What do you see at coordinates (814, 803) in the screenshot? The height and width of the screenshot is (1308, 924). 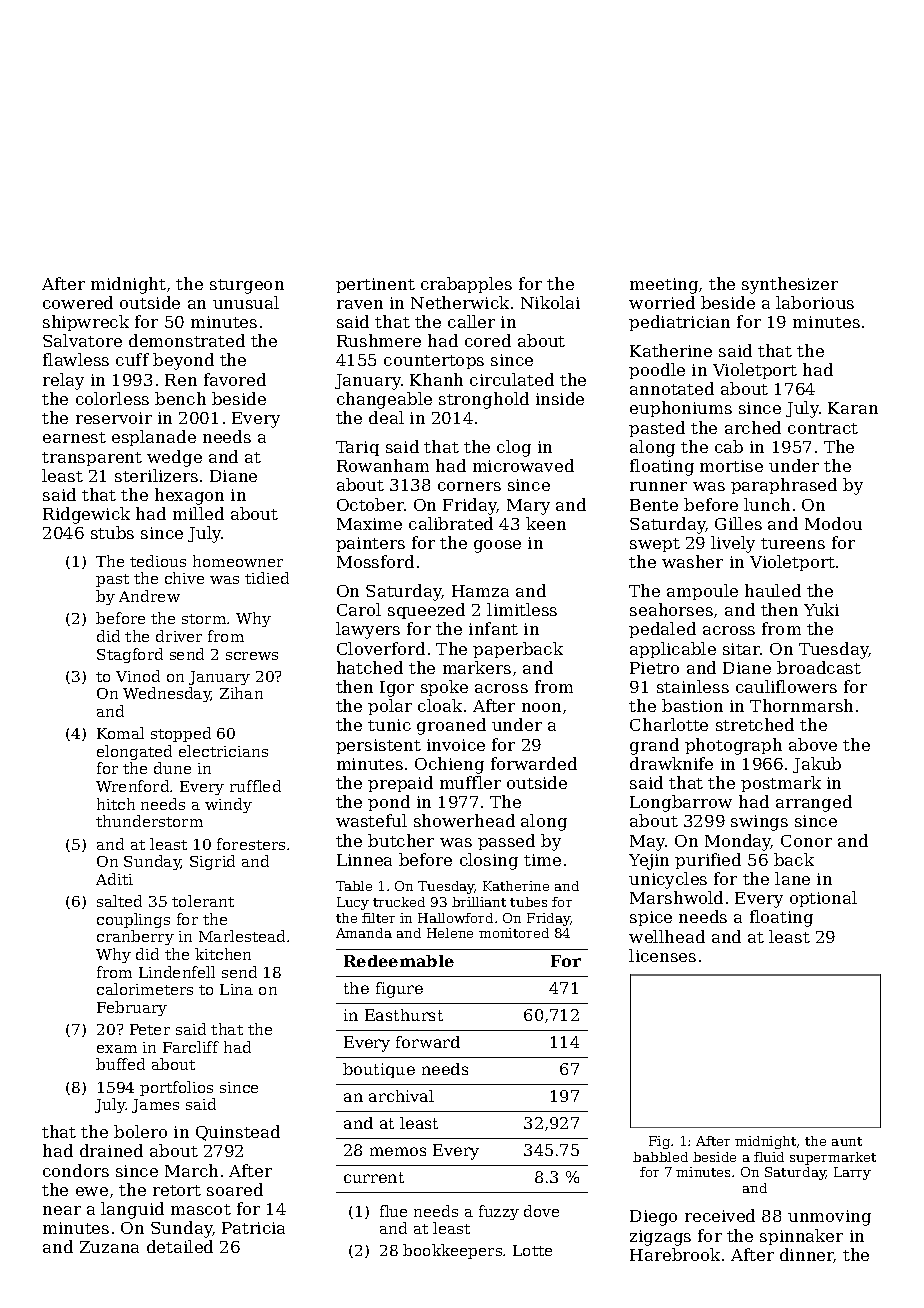 I see `arranged` at bounding box center [814, 803].
